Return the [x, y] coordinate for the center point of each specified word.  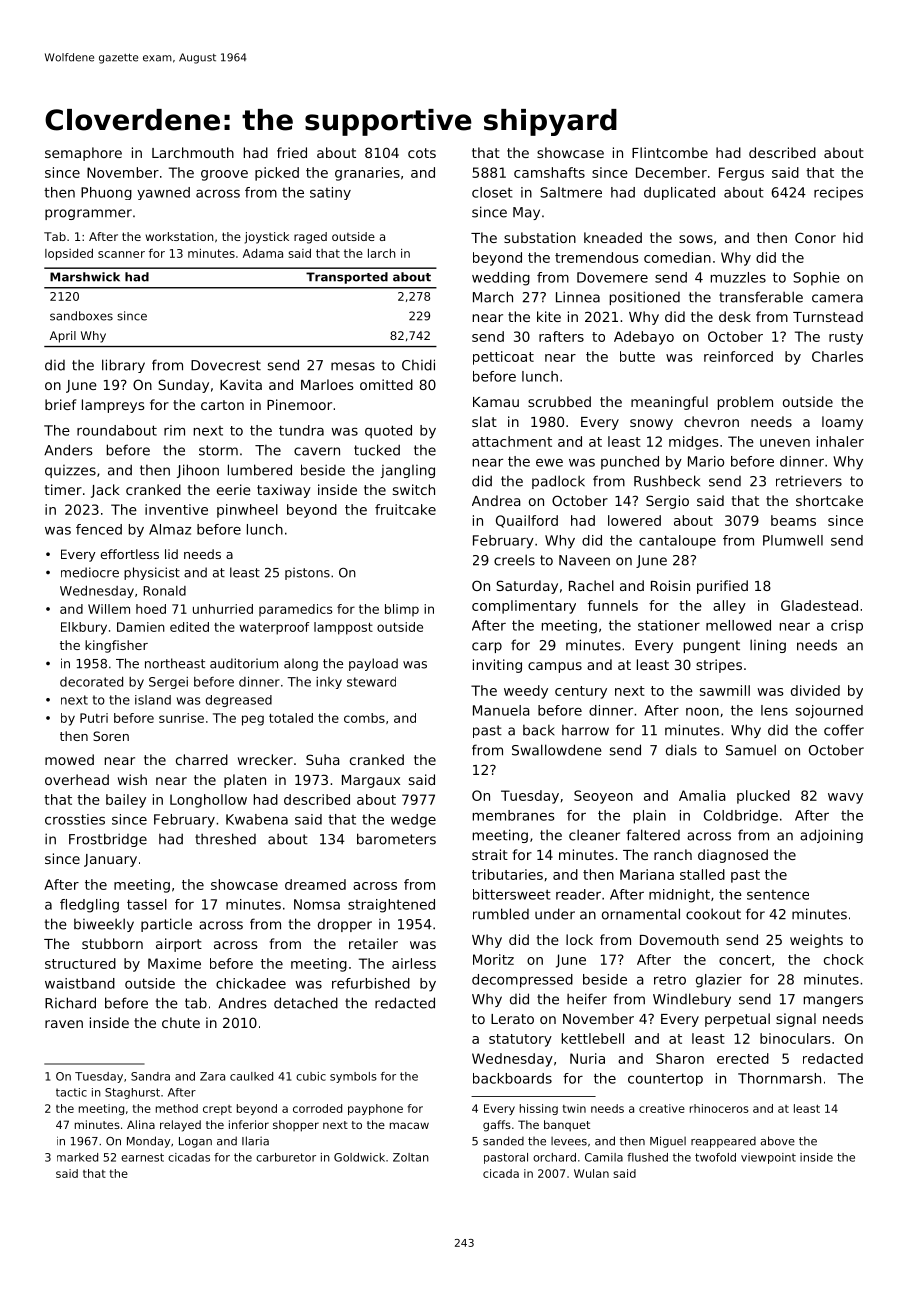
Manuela [501, 710]
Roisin [670, 585]
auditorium [244, 663]
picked [277, 174]
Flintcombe [670, 152]
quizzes [70, 471]
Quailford [527, 521]
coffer [844, 730]
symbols [353, 1077]
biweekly [104, 925]
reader [578, 894]
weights [816, 941]
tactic [71, 1092]
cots [422, 153]
